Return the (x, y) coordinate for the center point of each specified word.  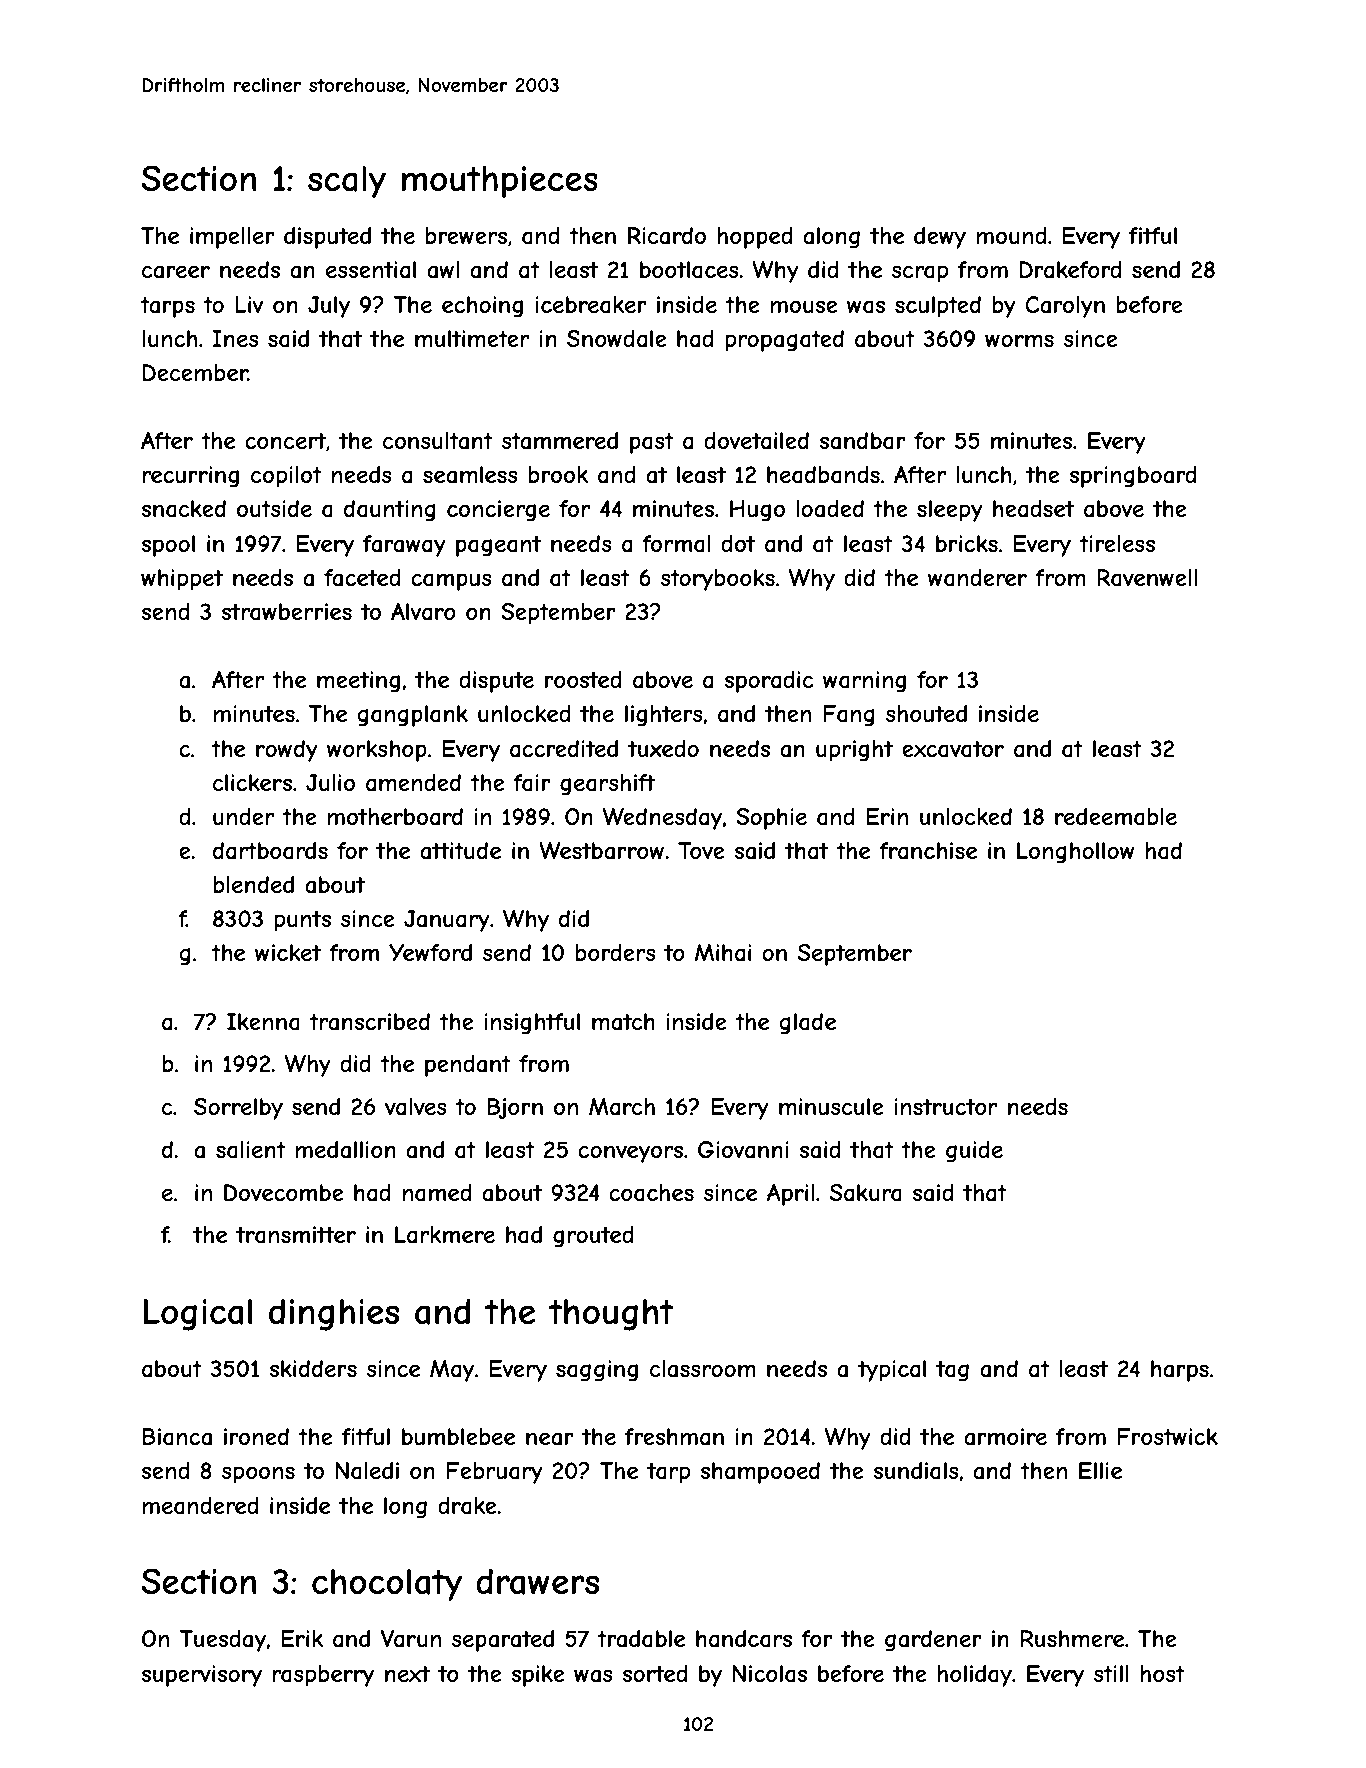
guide (974, 1152)
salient (251, 1150)
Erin (887, 816)
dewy (940, 238)
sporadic (769, 682)
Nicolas (770, 1674)
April (791, 1195)
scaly (347, 182)
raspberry (323, 1676)
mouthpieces (500, 182)
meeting (358, 682)
